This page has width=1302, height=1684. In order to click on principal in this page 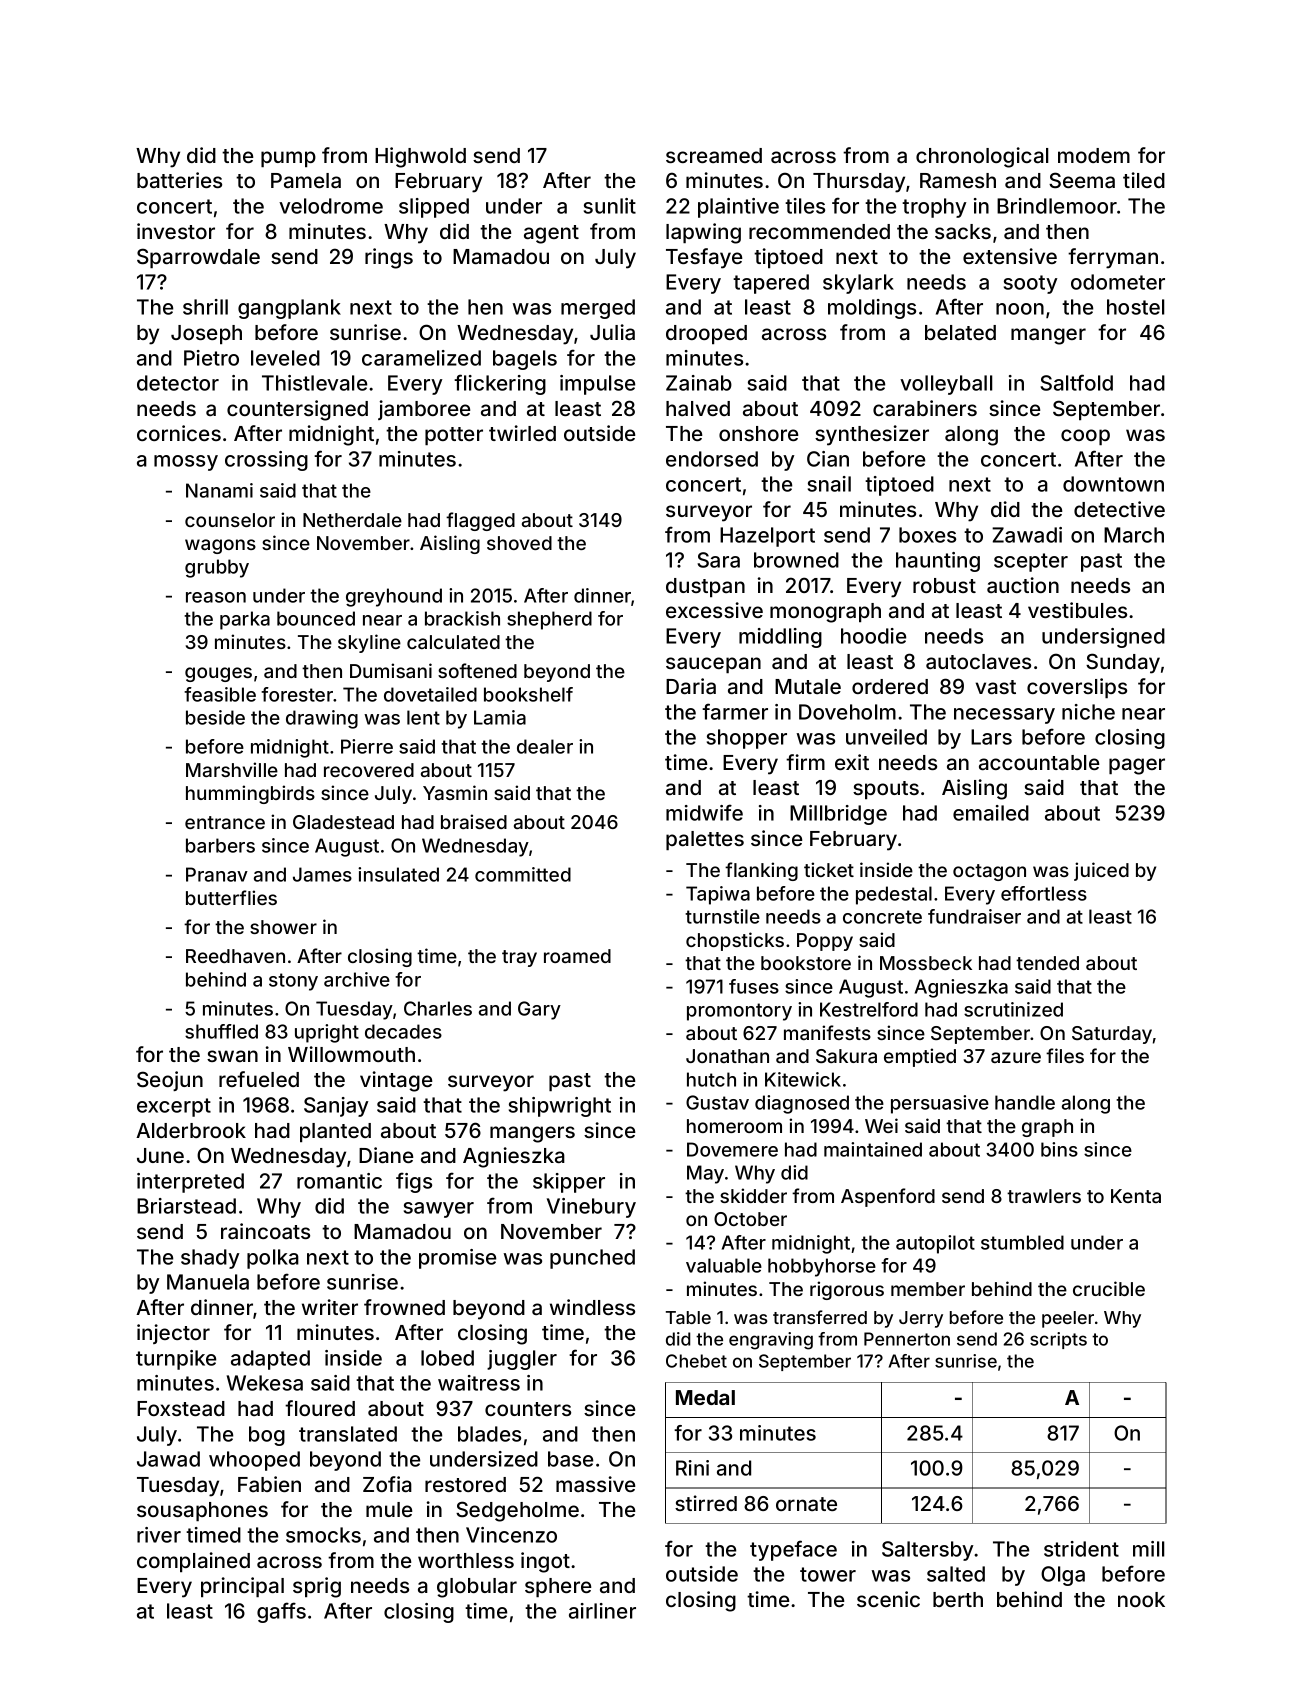, I will do `click(242, 1587)`.
